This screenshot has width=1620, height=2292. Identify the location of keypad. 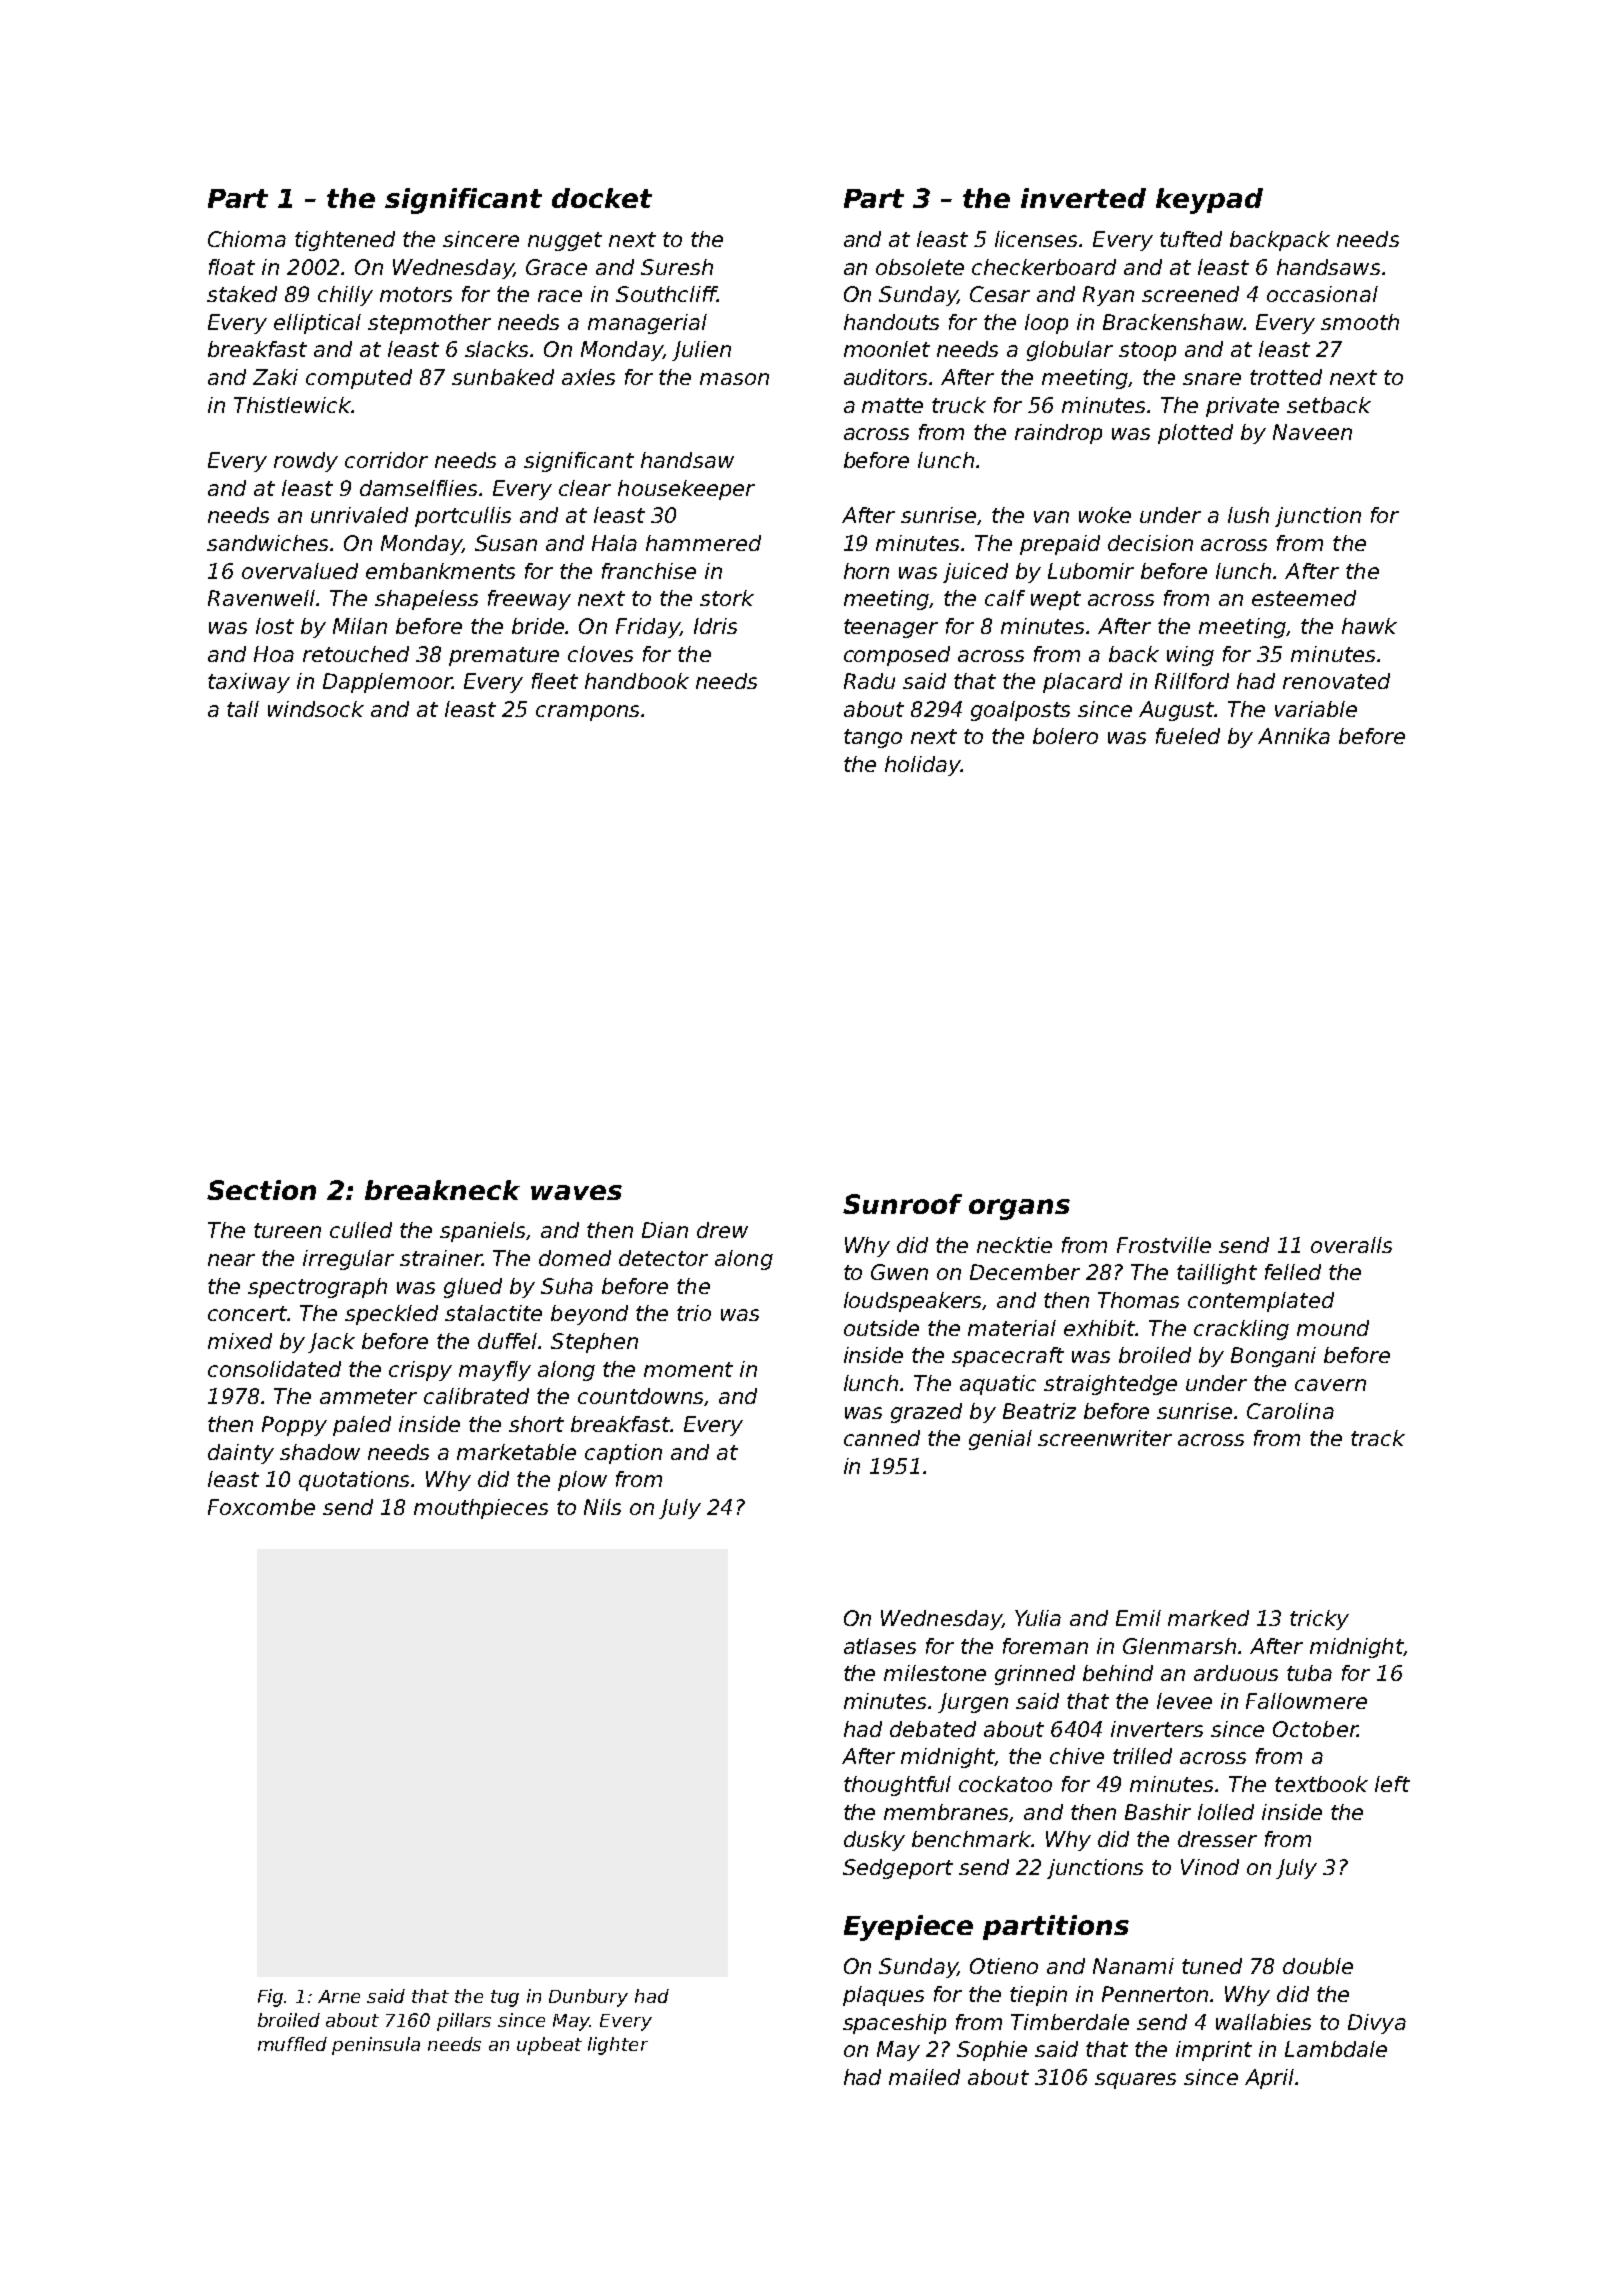
(1209, 201).
